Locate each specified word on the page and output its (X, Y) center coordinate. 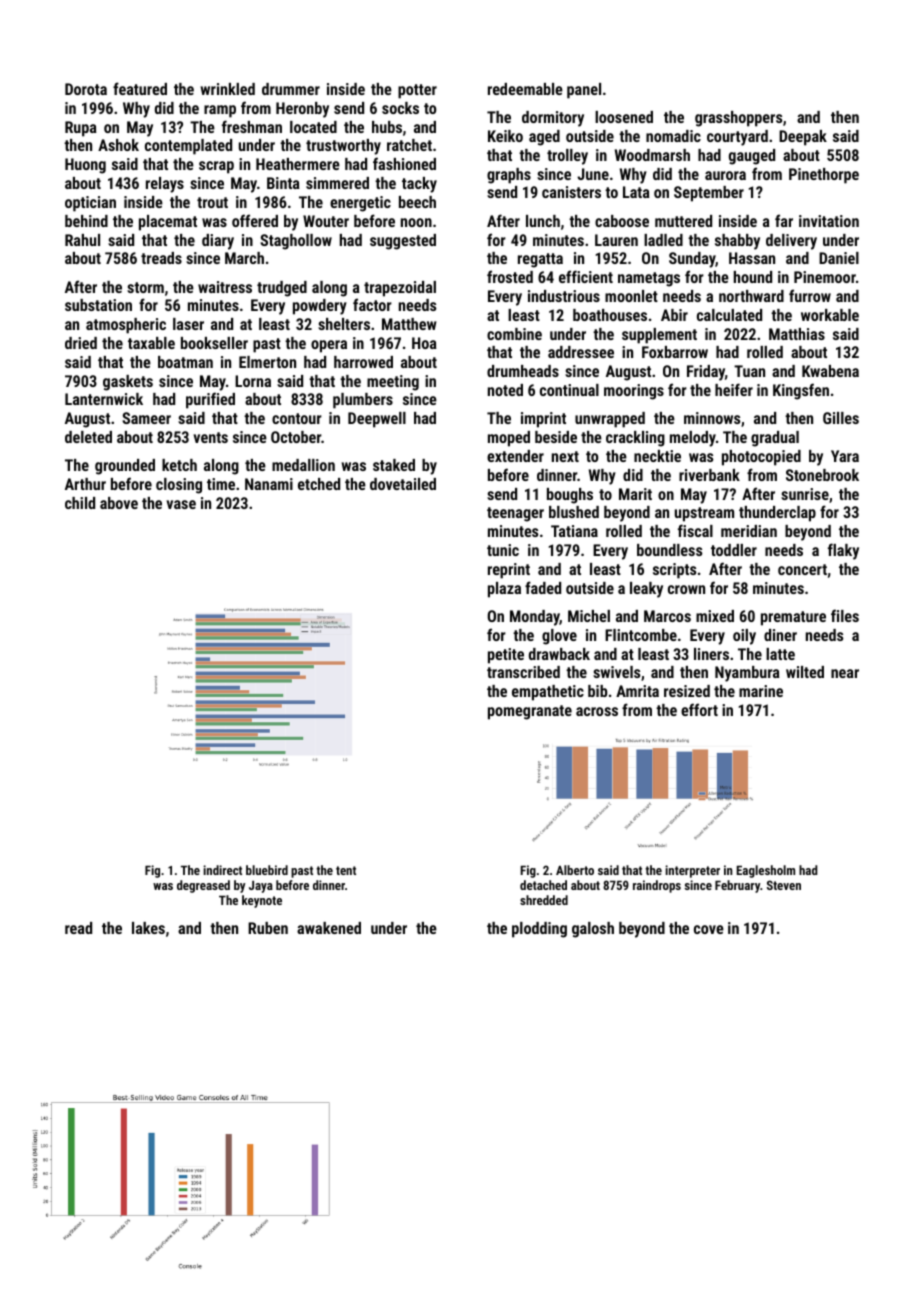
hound (753, 277)
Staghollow (296, 242)
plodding (539, 930)
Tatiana (574, 531)
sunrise (805, 494)
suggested (403, 242)
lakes (148, 928)
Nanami (269, 484)
